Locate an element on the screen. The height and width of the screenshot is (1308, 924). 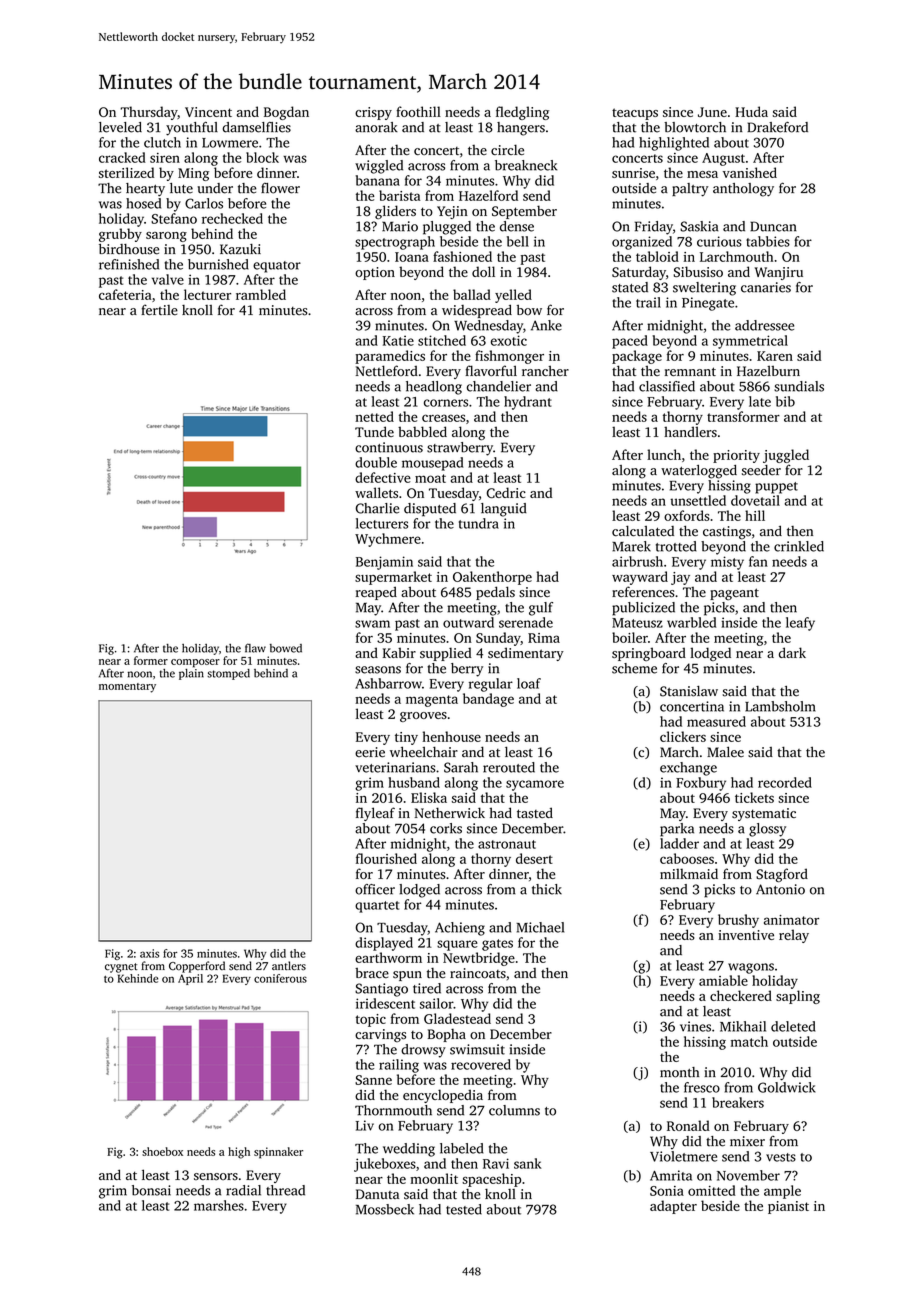
officer is located at coordinates (375, 889).
